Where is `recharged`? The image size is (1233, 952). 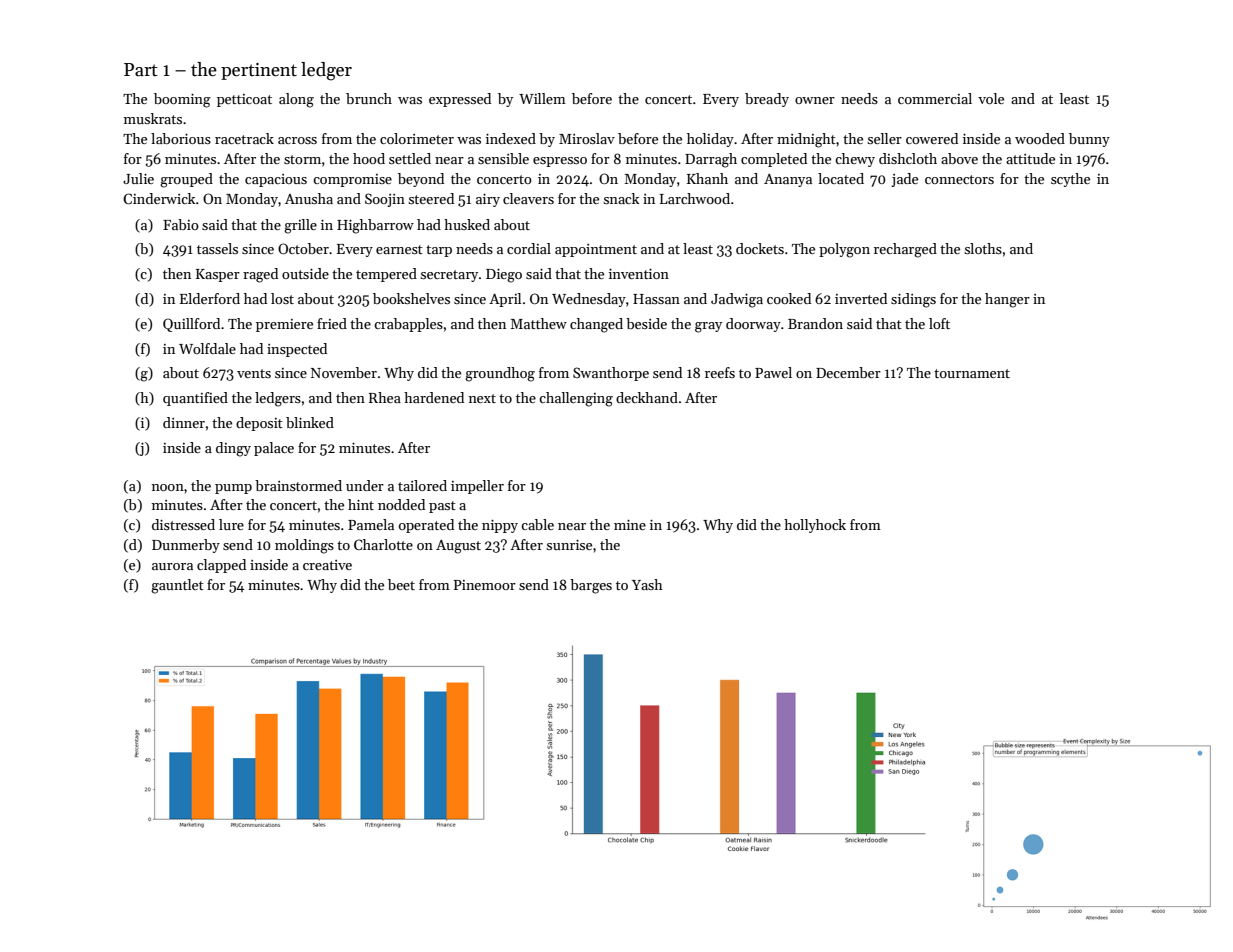 recharged is located at coordinates (905, 250).
